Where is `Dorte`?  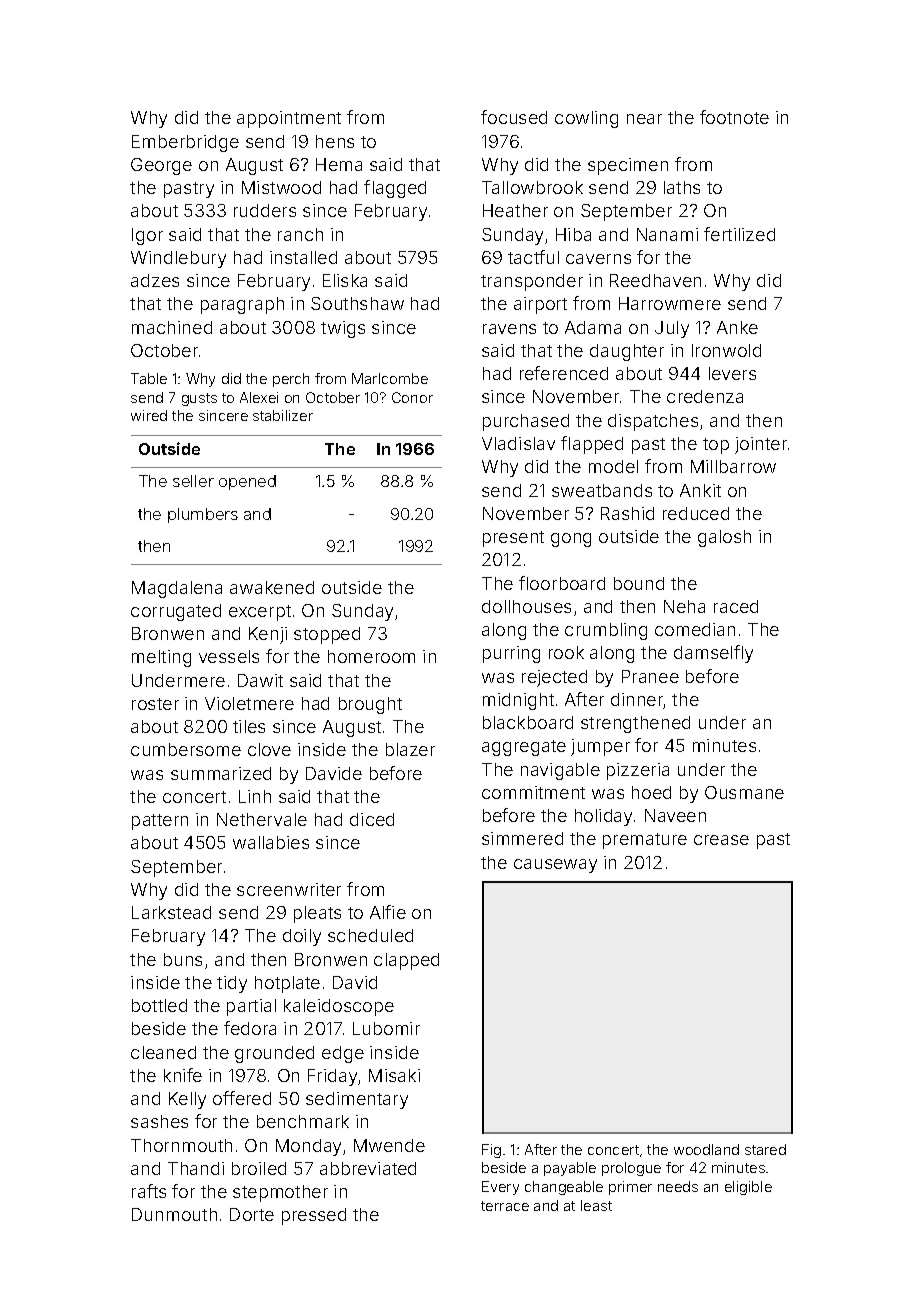 Dorte is located at coordinates (252, 1214).
